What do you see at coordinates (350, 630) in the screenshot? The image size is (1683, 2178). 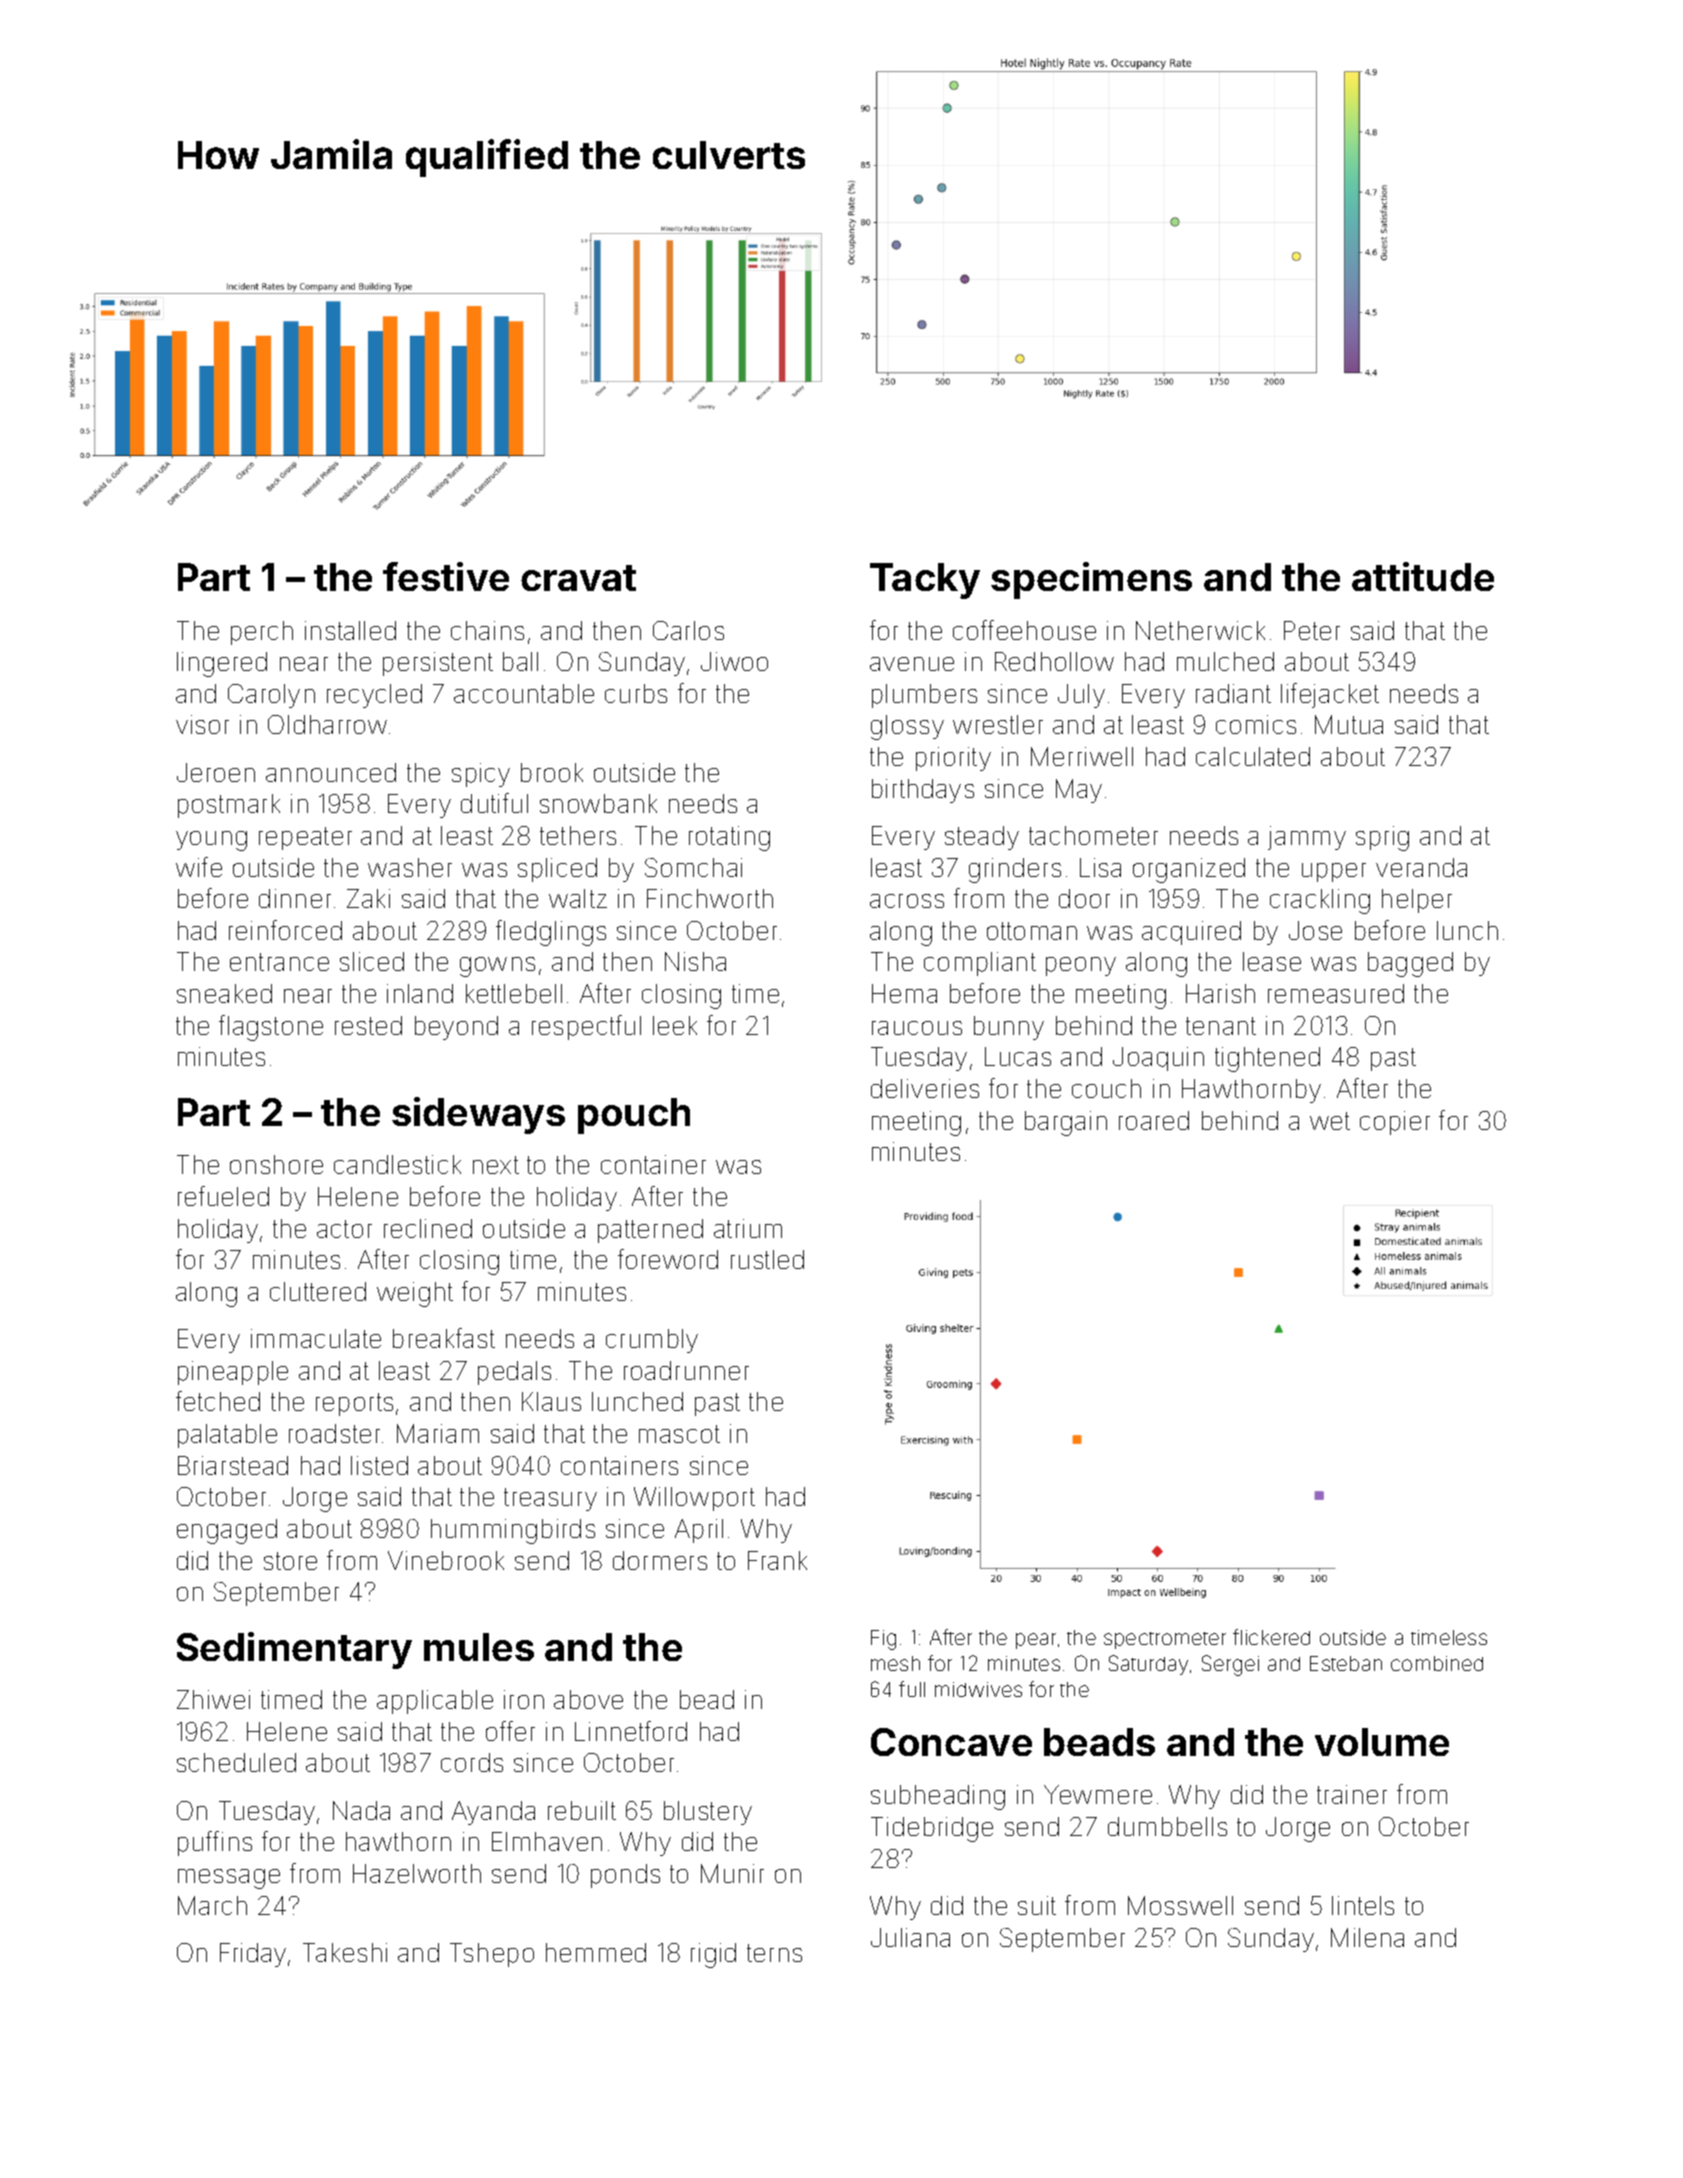 I see `installed` at bounding box center [350, 630].
